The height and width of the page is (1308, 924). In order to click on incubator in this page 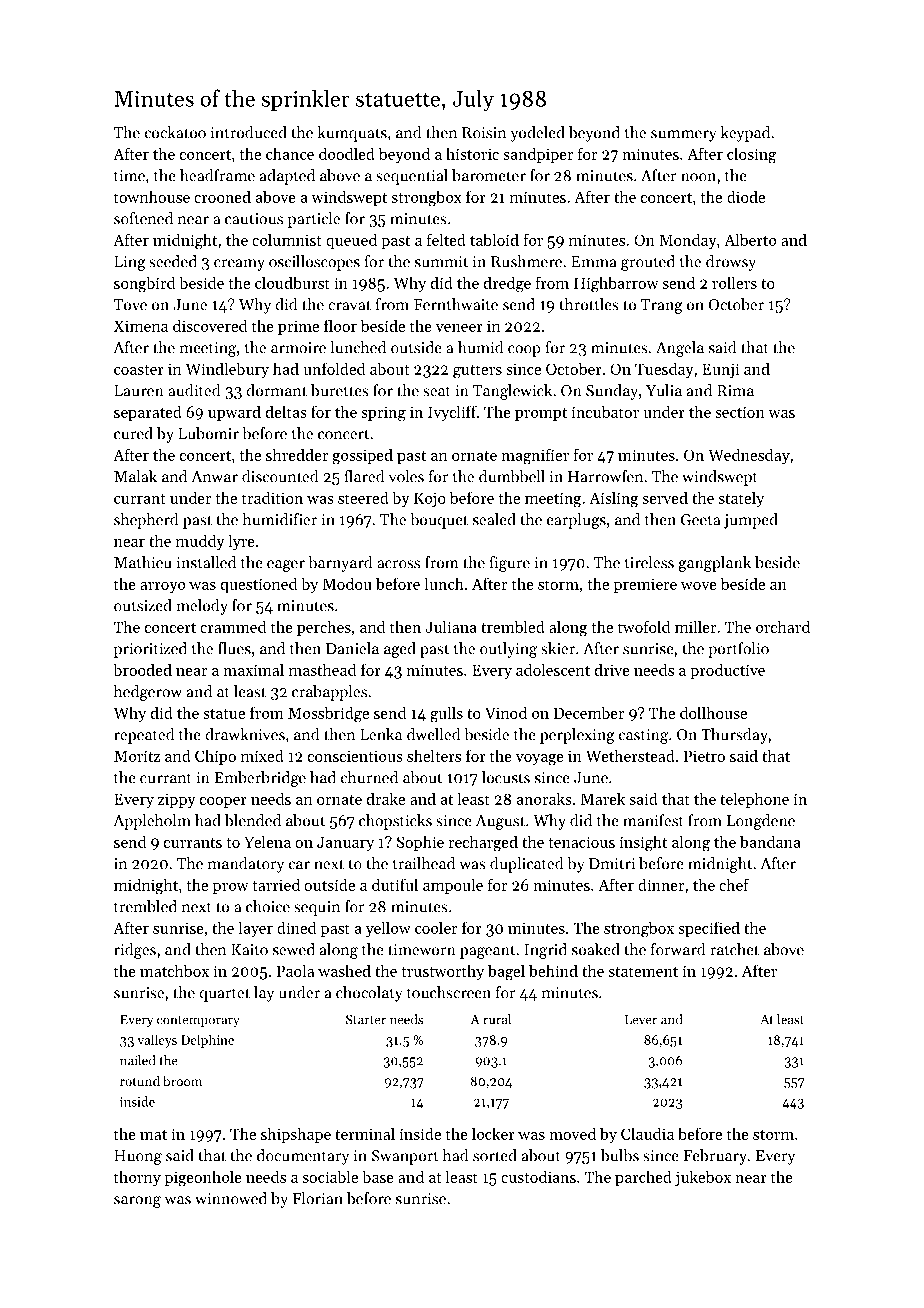, I will do `click(605, 411)`.
